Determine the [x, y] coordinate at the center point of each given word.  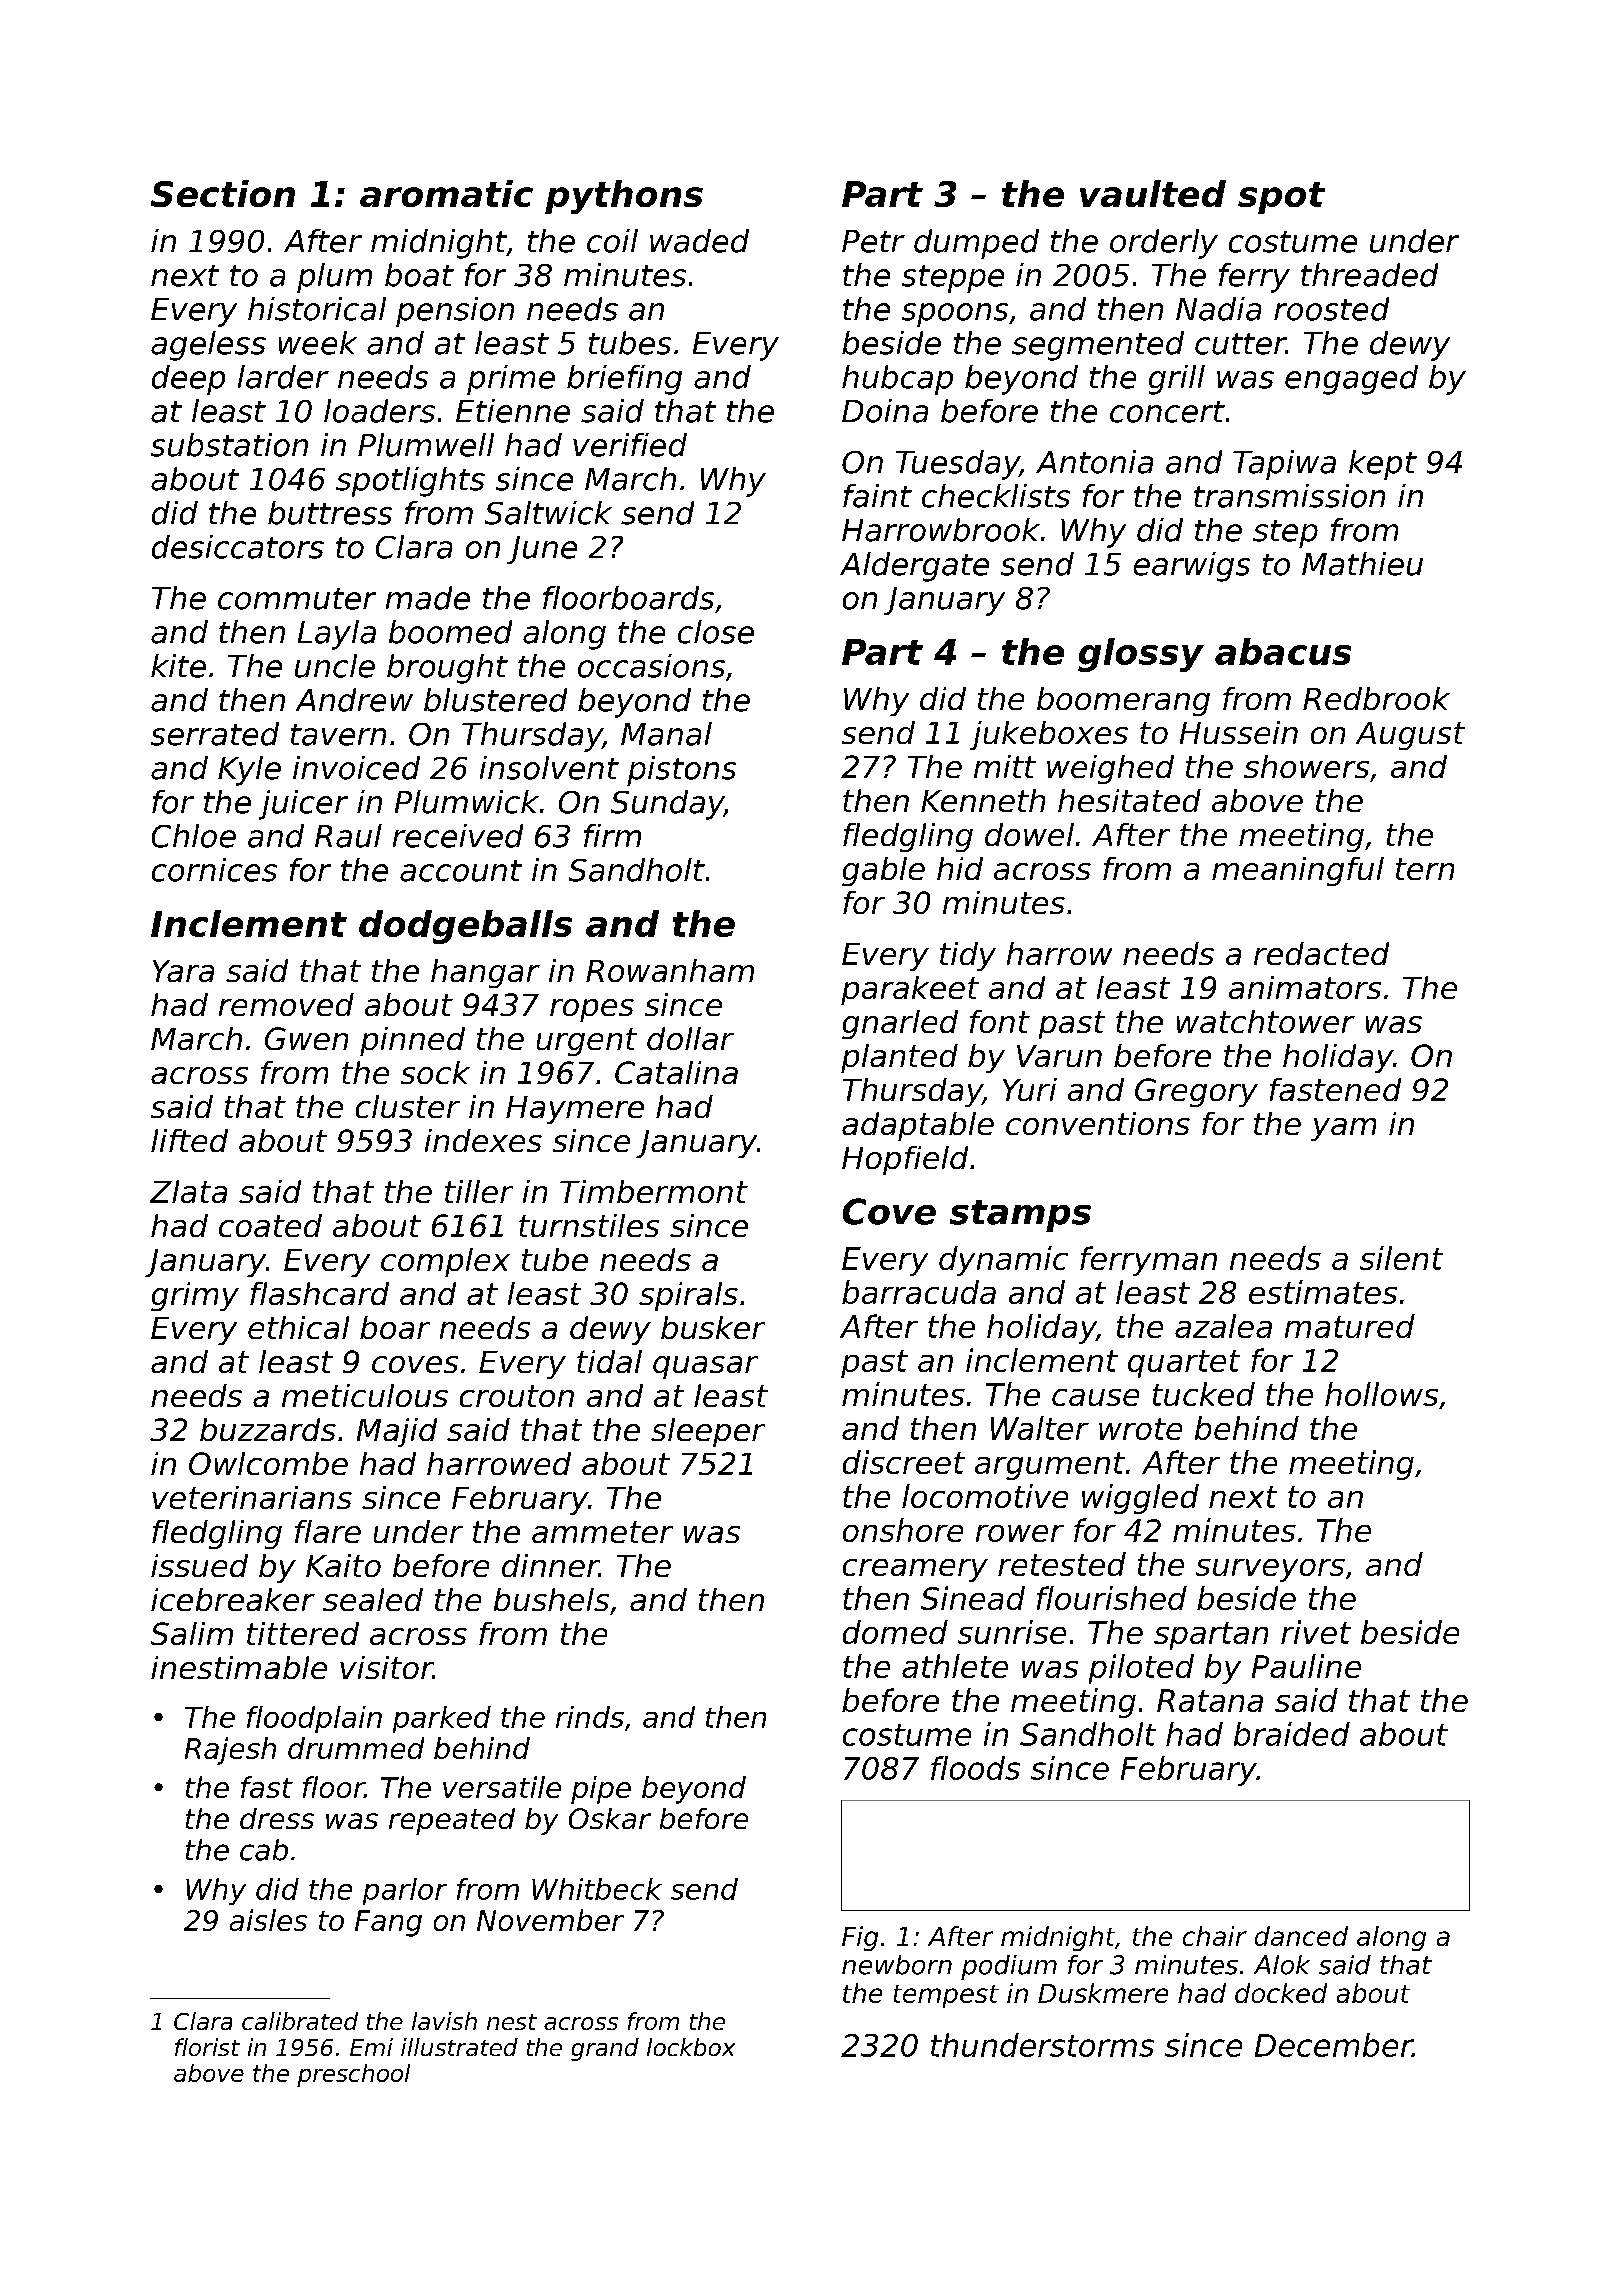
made [428, 598]
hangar [485, 973]
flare [328, 1531]
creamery [915, 1570]
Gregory [1196, 1092]
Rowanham [670, 970]
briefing [624, 380]
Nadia [1218, 309]
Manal [666, 734]
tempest [946, 1996]
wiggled [1140, 1499]
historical [317, 309]
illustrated [459, 2047]
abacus [1283, 651]
